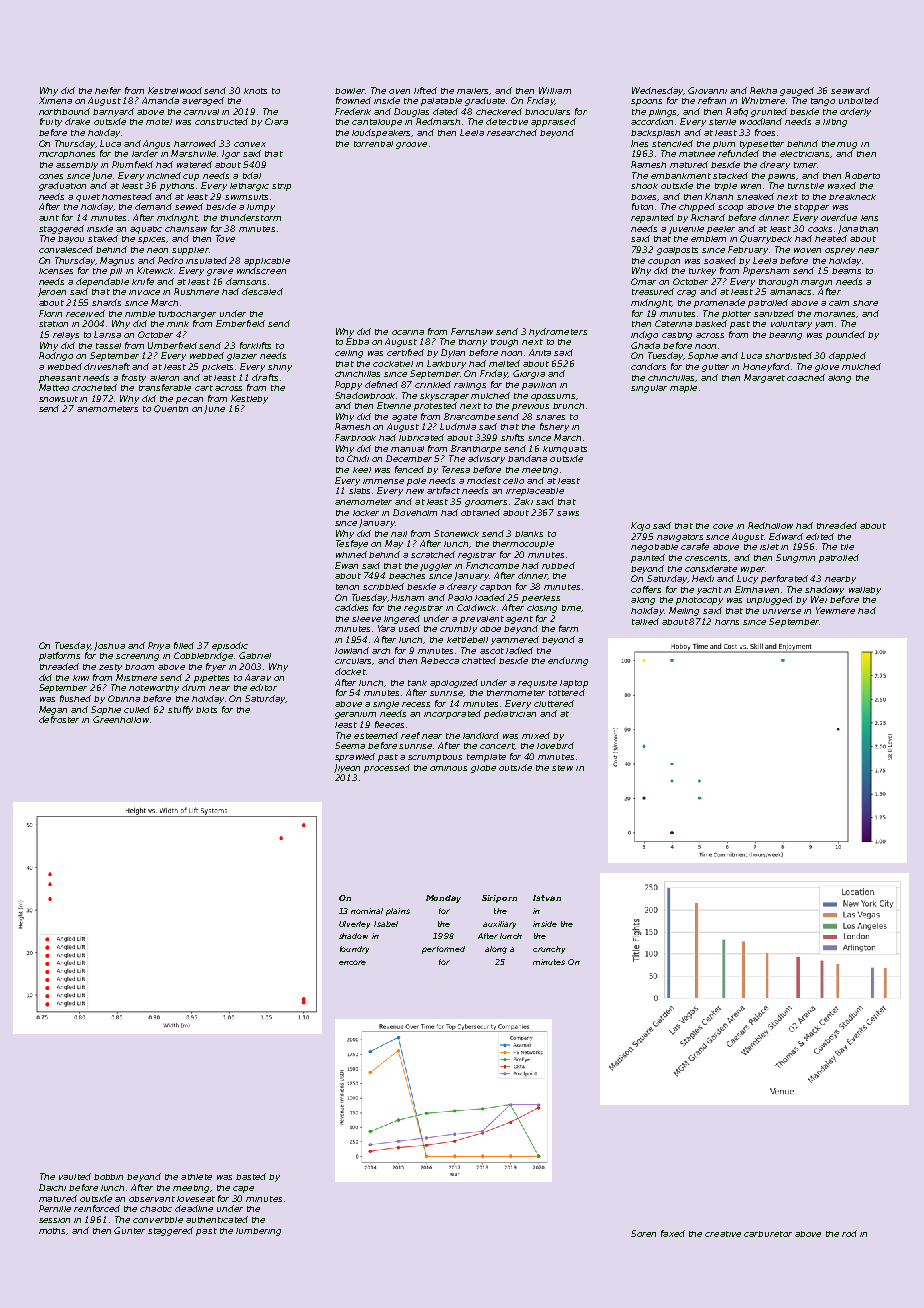 The image size is (924, 1308). I want to click on pounded, so click(845, 335).
